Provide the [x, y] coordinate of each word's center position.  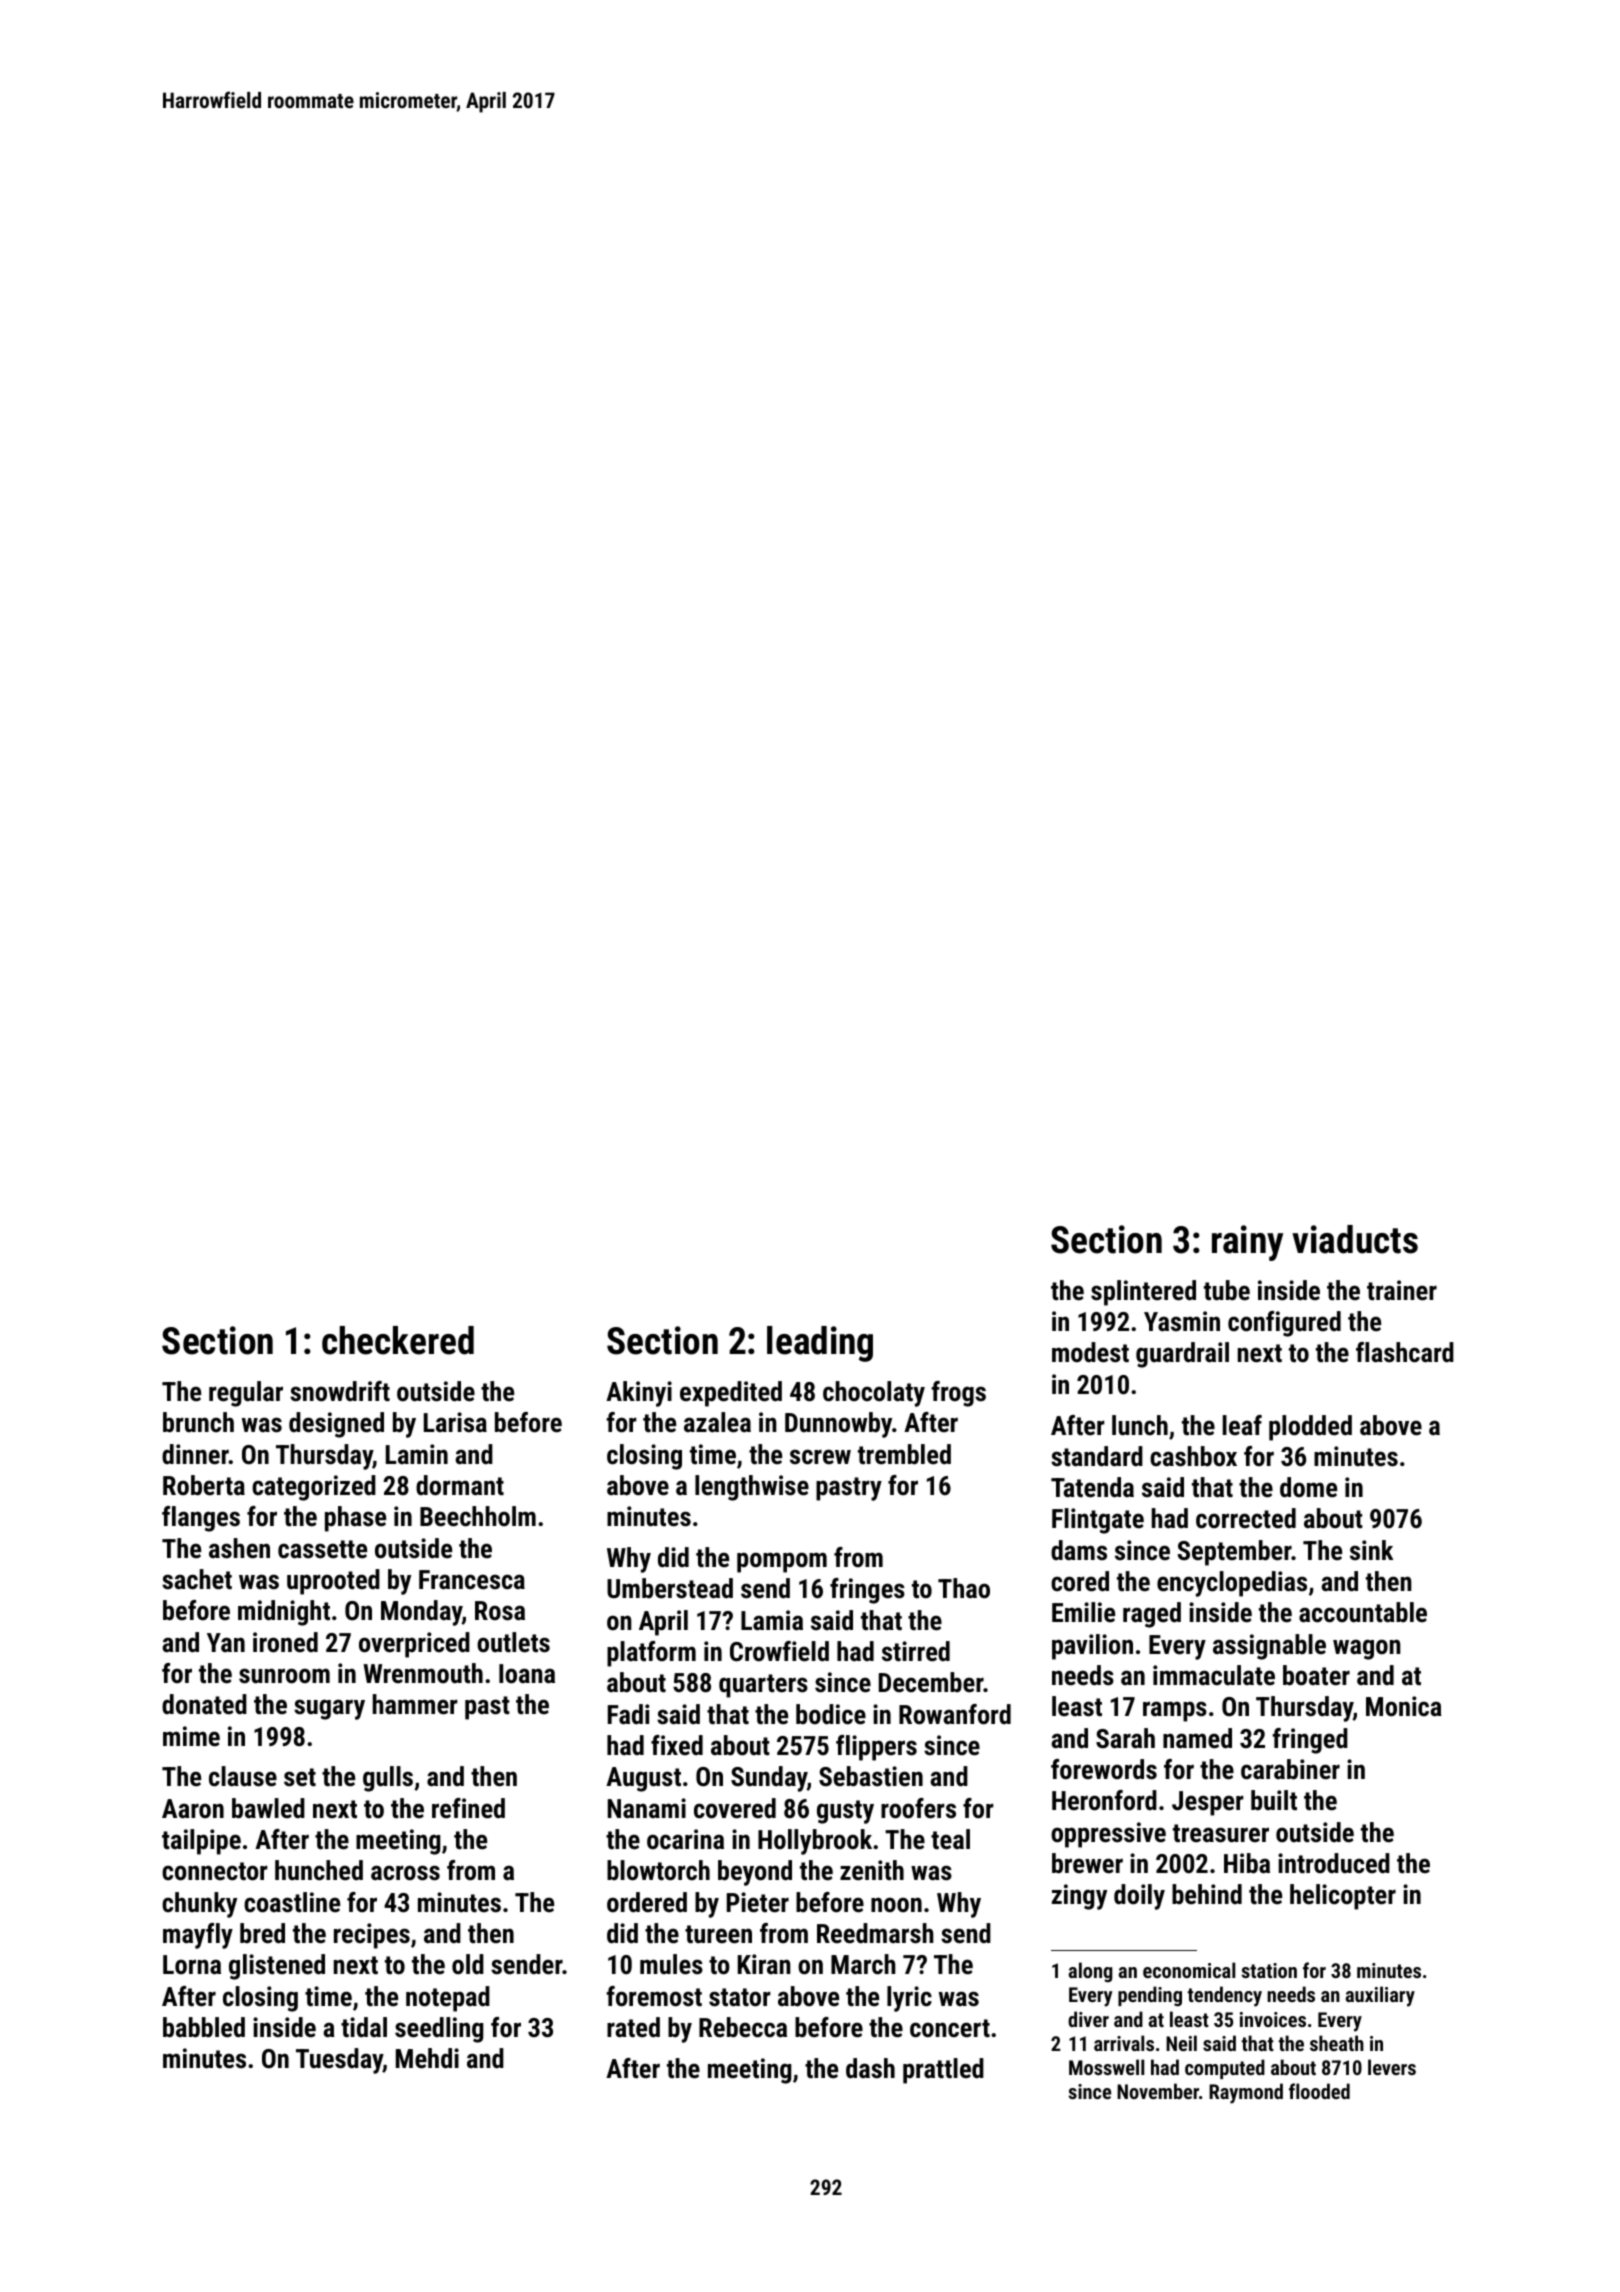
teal [950, 1839]
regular [246, 1394]
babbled [204, 2027]
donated [204, 1704]
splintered [1143, 1293]
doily [1139, 1897]
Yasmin [1182, 1321]
